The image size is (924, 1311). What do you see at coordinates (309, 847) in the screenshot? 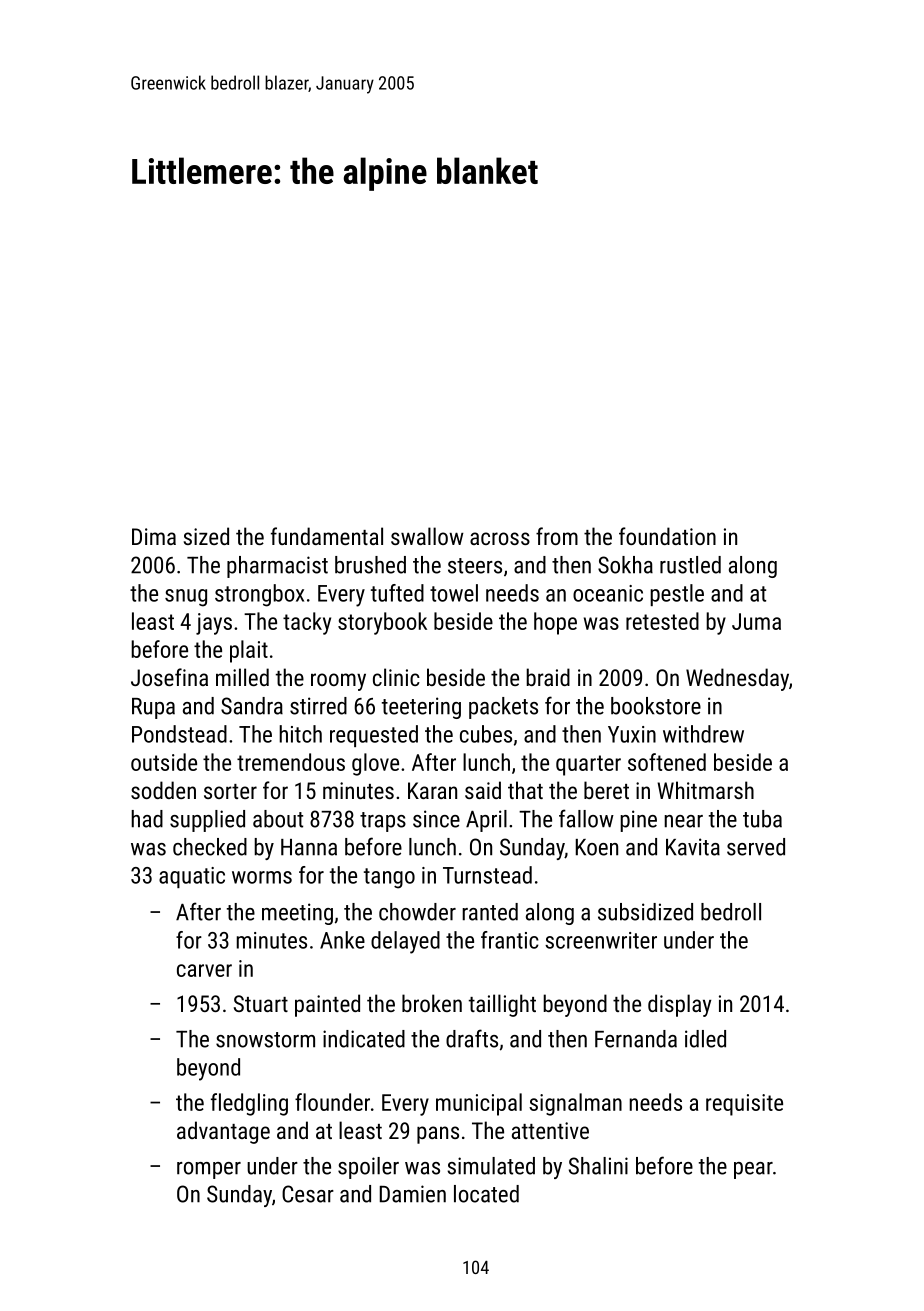
I see `Hanna` at bounding box center [309, 847].
